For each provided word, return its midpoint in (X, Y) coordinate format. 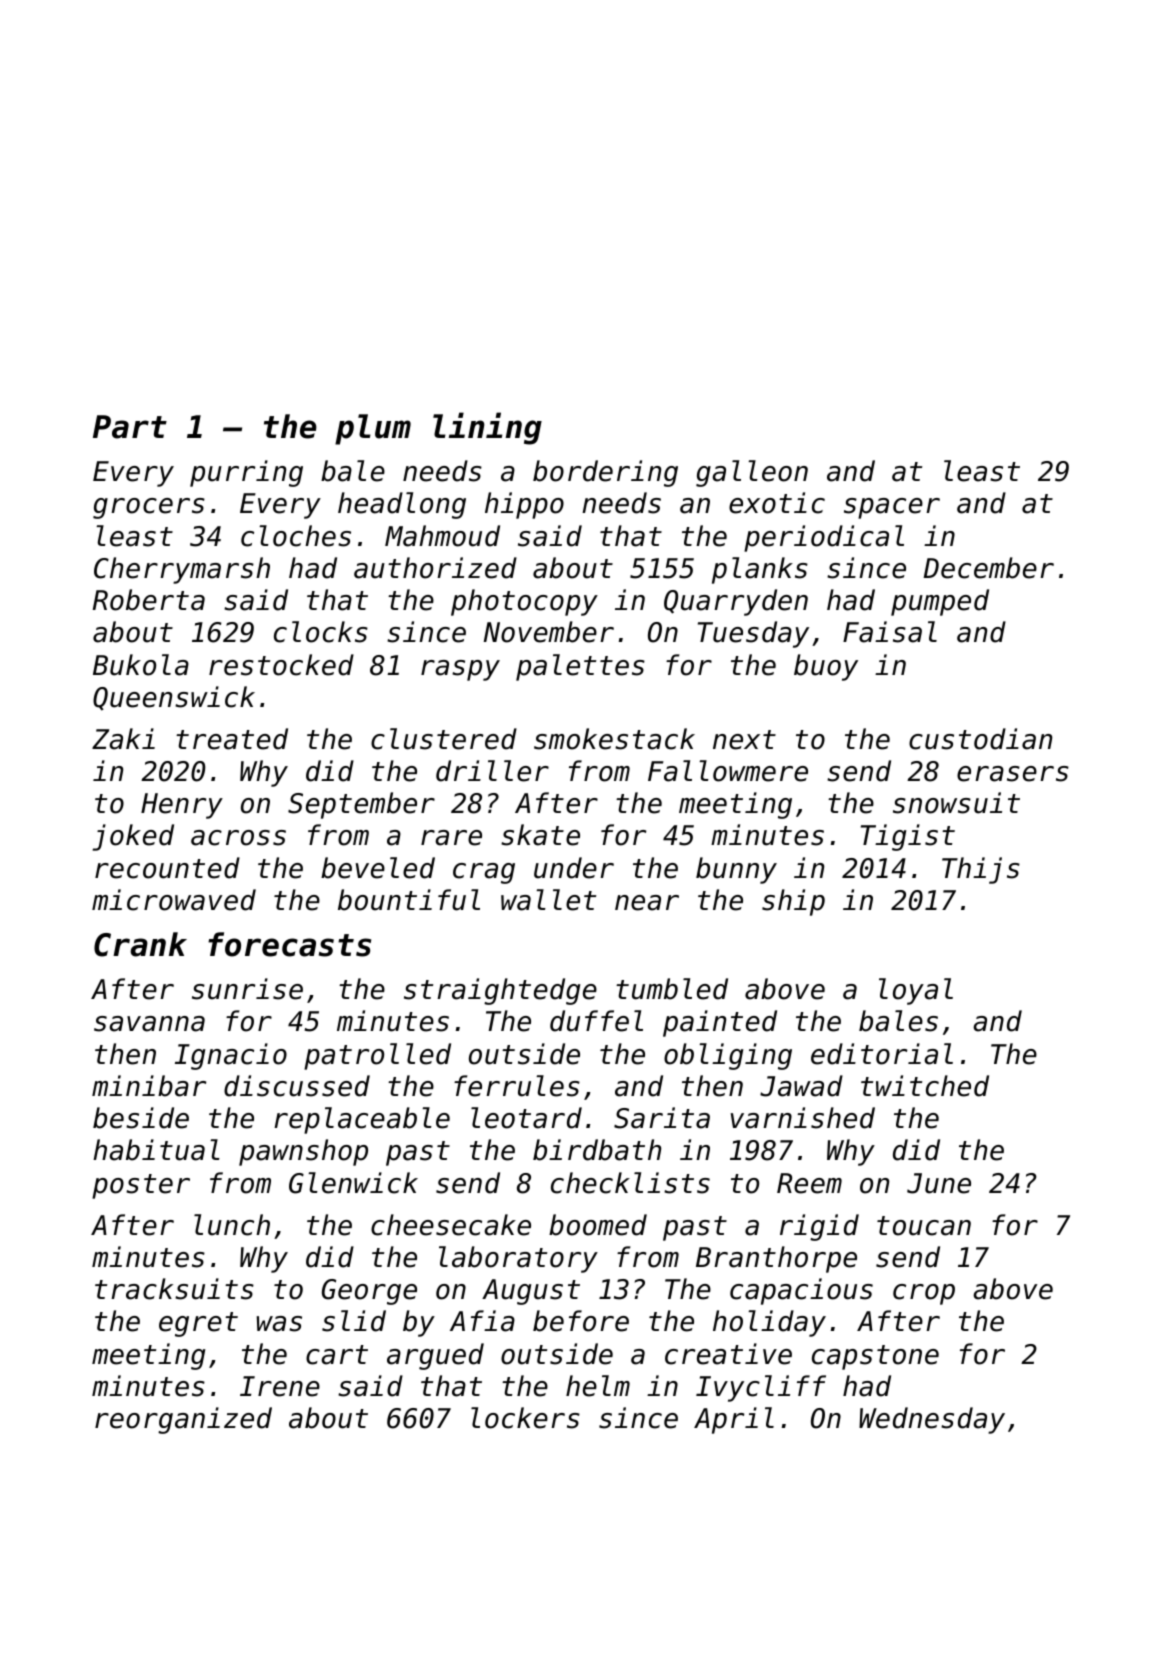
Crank (140, 944)
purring (246, 473)
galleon (752, 473)
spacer (892, 508)
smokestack (614, 739)
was (279, 1324)
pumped (940, 602)
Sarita (662, 1118)
